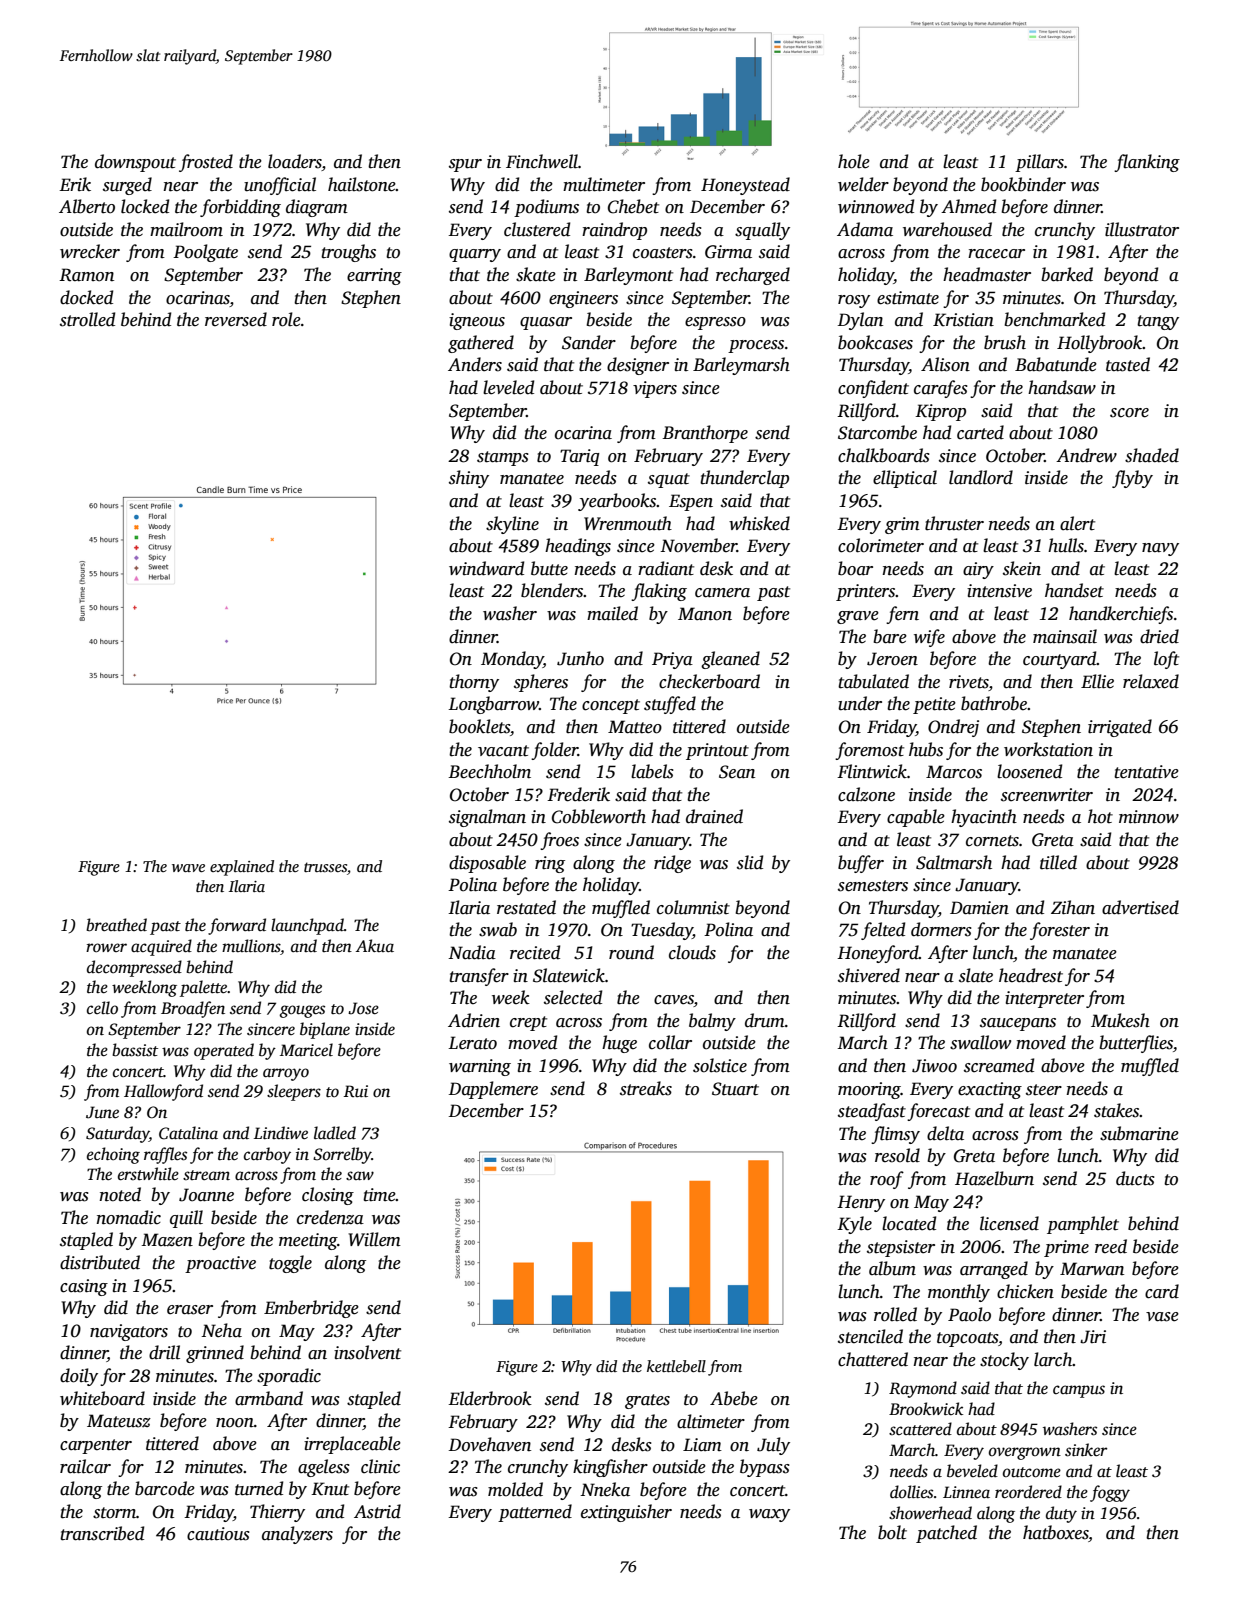 This page has height=1604, width=1239. Describe the element at coordinates (487, 864) in the page. I see `disposable` at that location.
